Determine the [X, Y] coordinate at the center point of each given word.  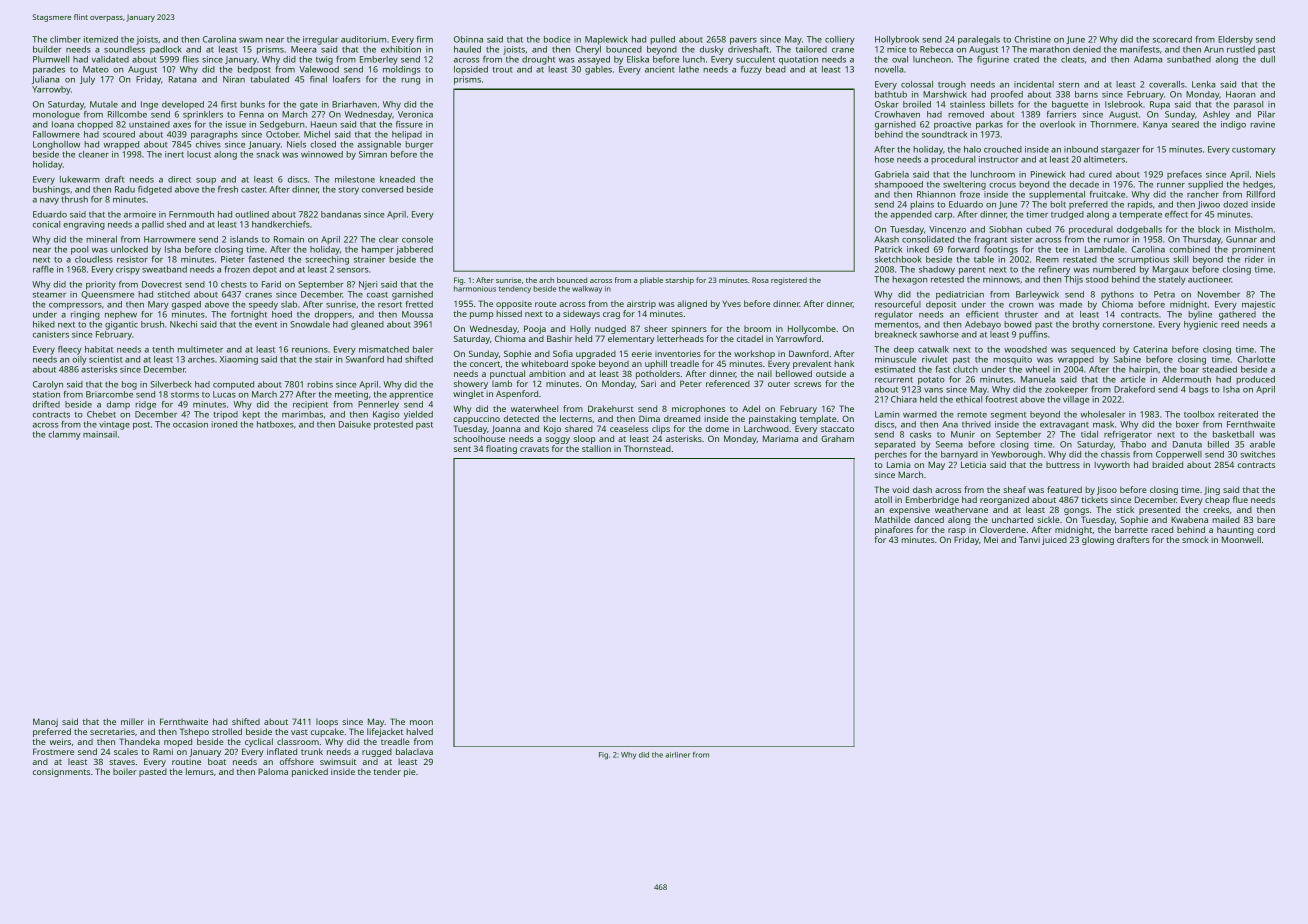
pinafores [894, 530]
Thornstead [647, 448]
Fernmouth [191, 214]
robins [320, 384]
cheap [1217, 500]
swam [251, 40]
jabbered [414, 250]
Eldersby [1235, 40]
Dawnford [809, 353]
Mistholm [1254, 229]
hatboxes [275, 424]
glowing [1098, 540]
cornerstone [1127, 325]
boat [217, 761]
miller [132, 721]
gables [598, 70]
